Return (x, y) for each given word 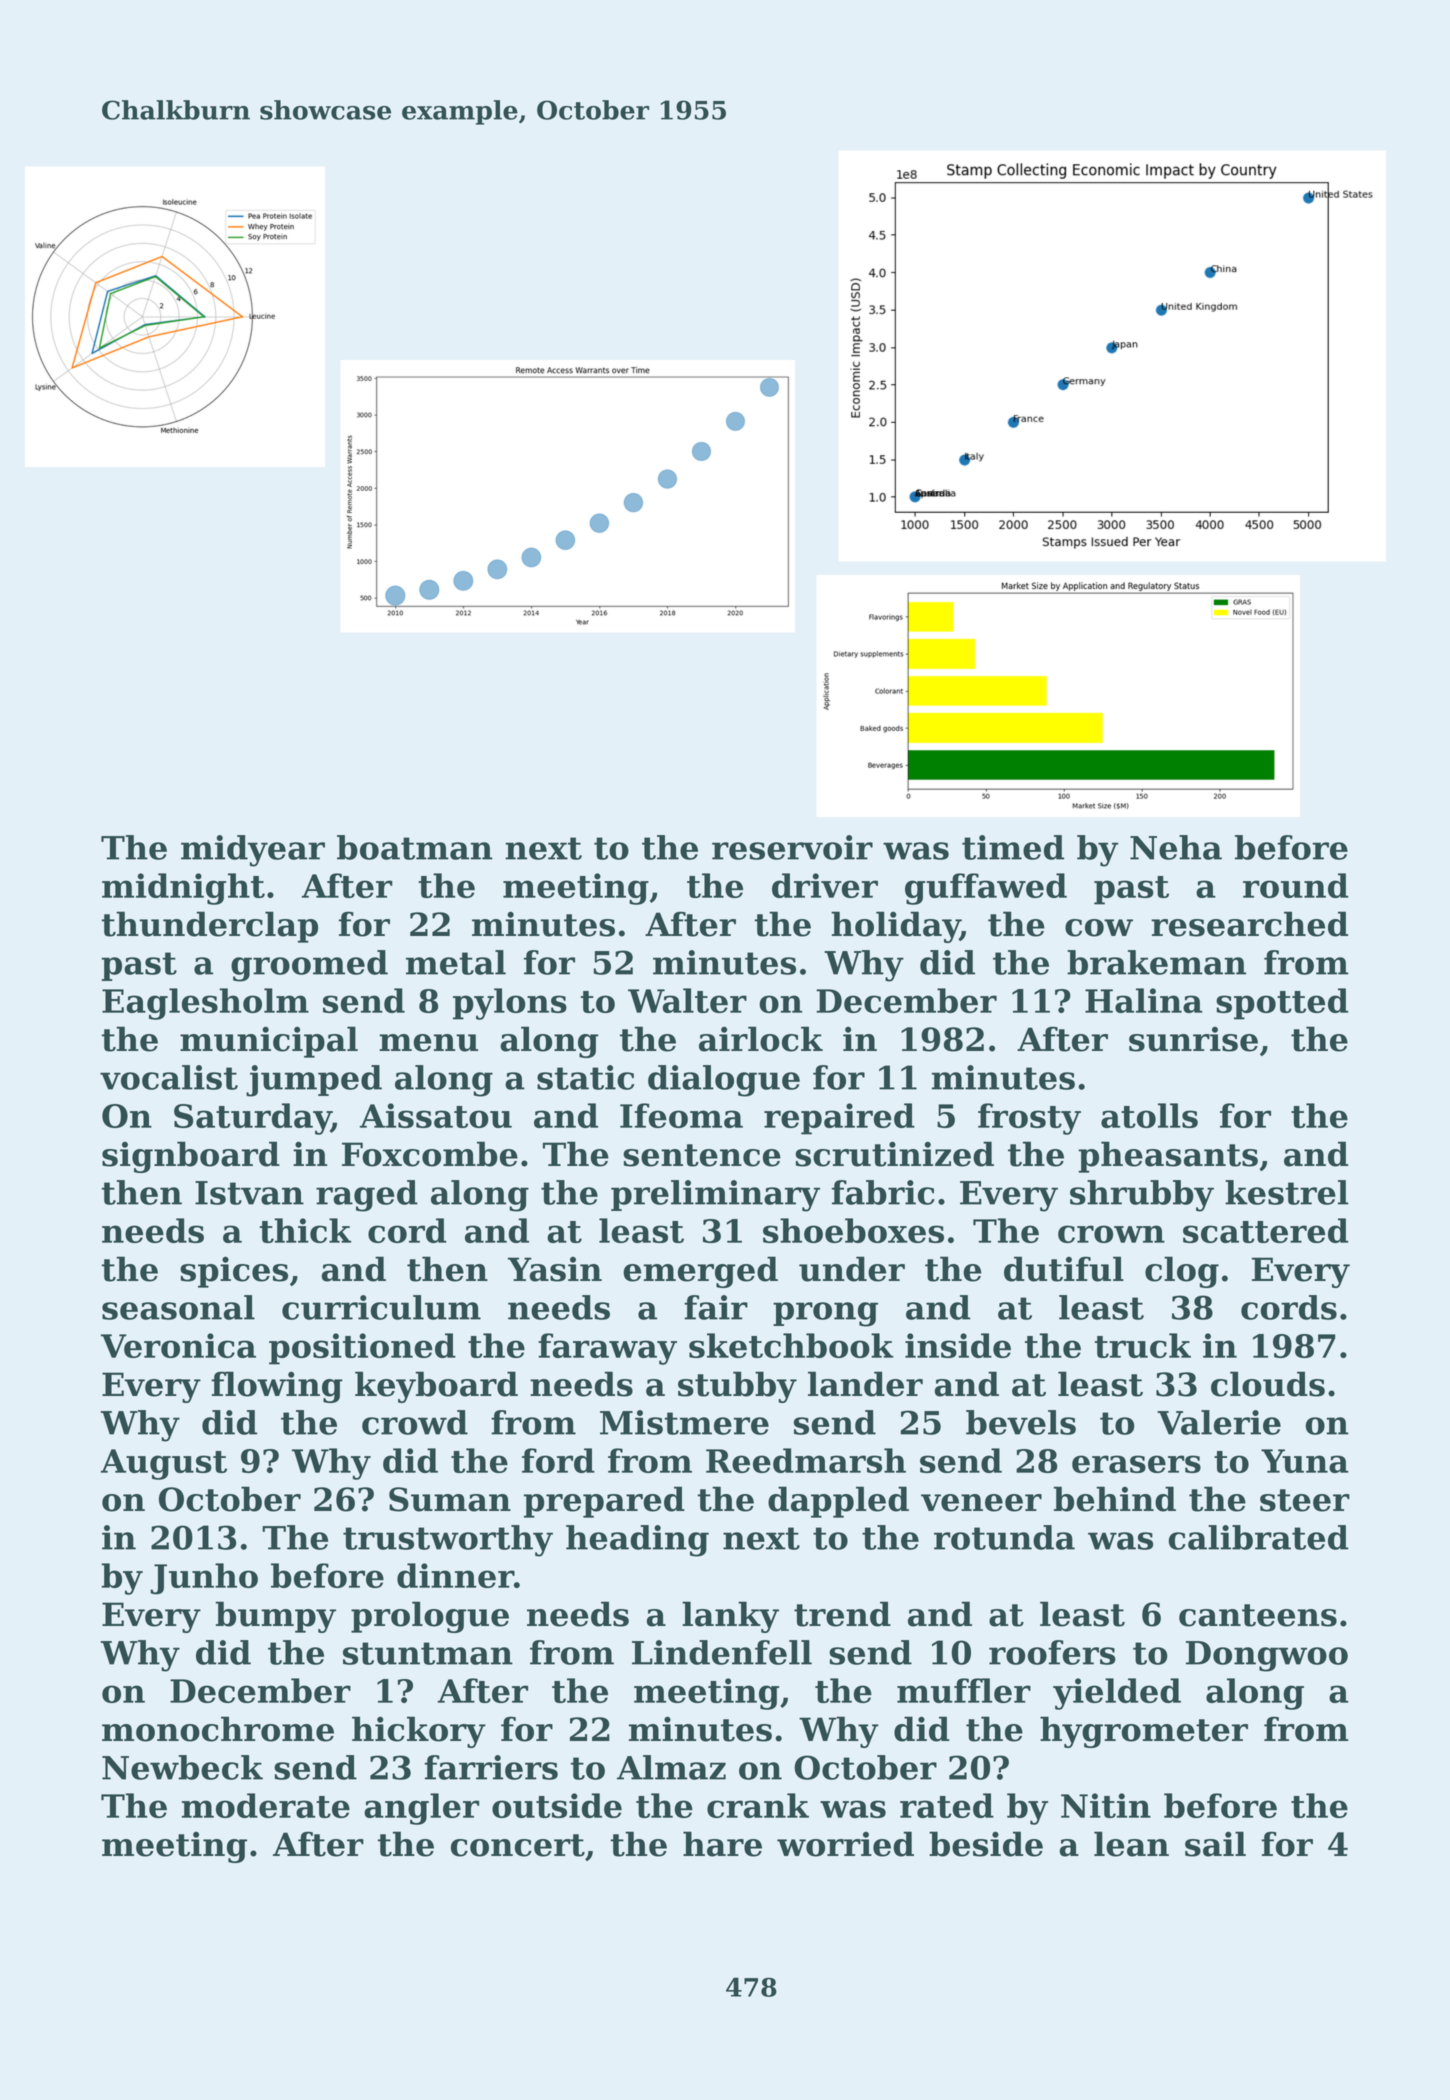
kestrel (1286, 1192)
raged (367, 1196)
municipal (269, 1042)
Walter (687, 1000)
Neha (1176, 847)
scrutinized (894, 1154)
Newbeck (182, 1767)
